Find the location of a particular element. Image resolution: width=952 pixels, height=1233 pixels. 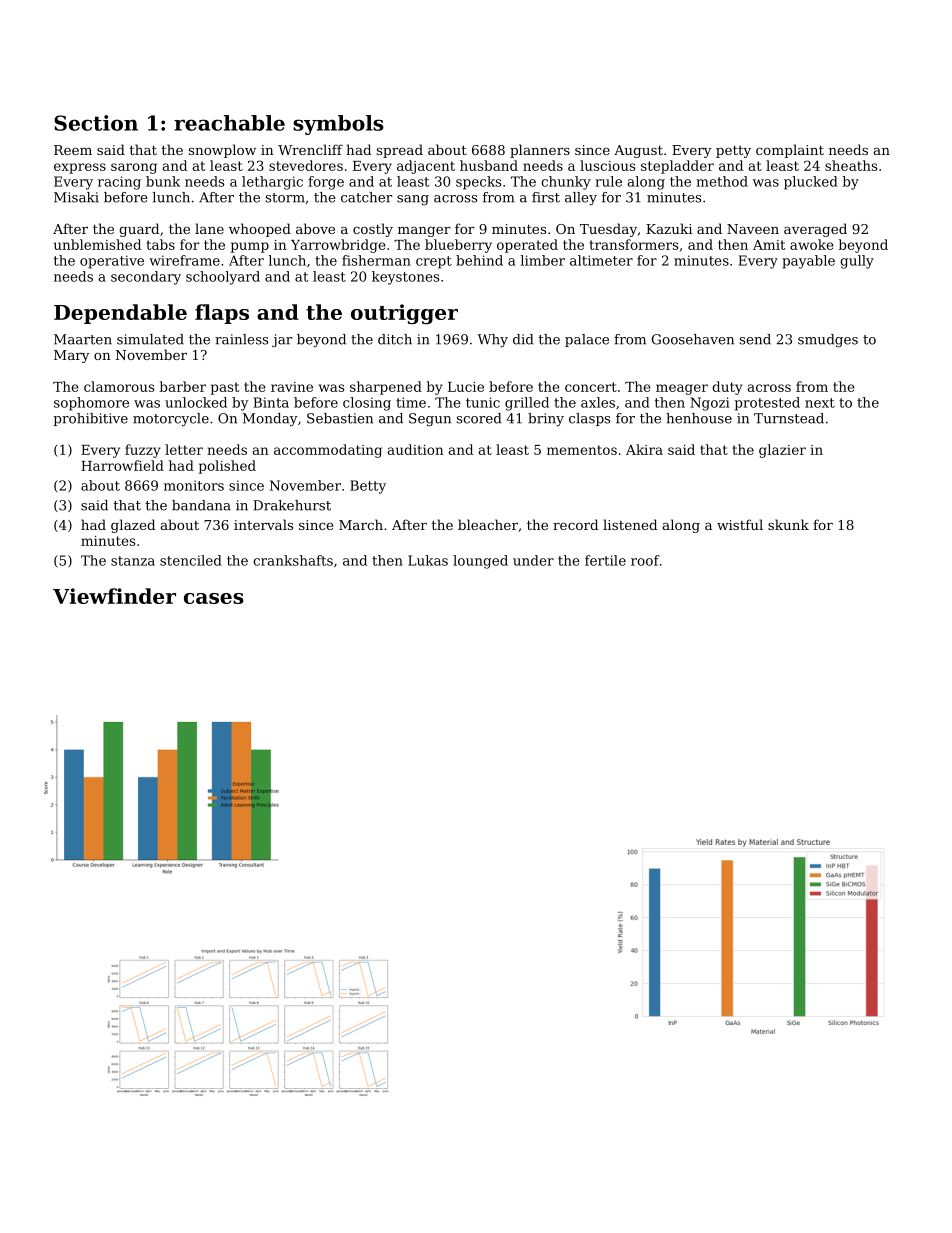

simulated is located at coordinates (150, 339).
